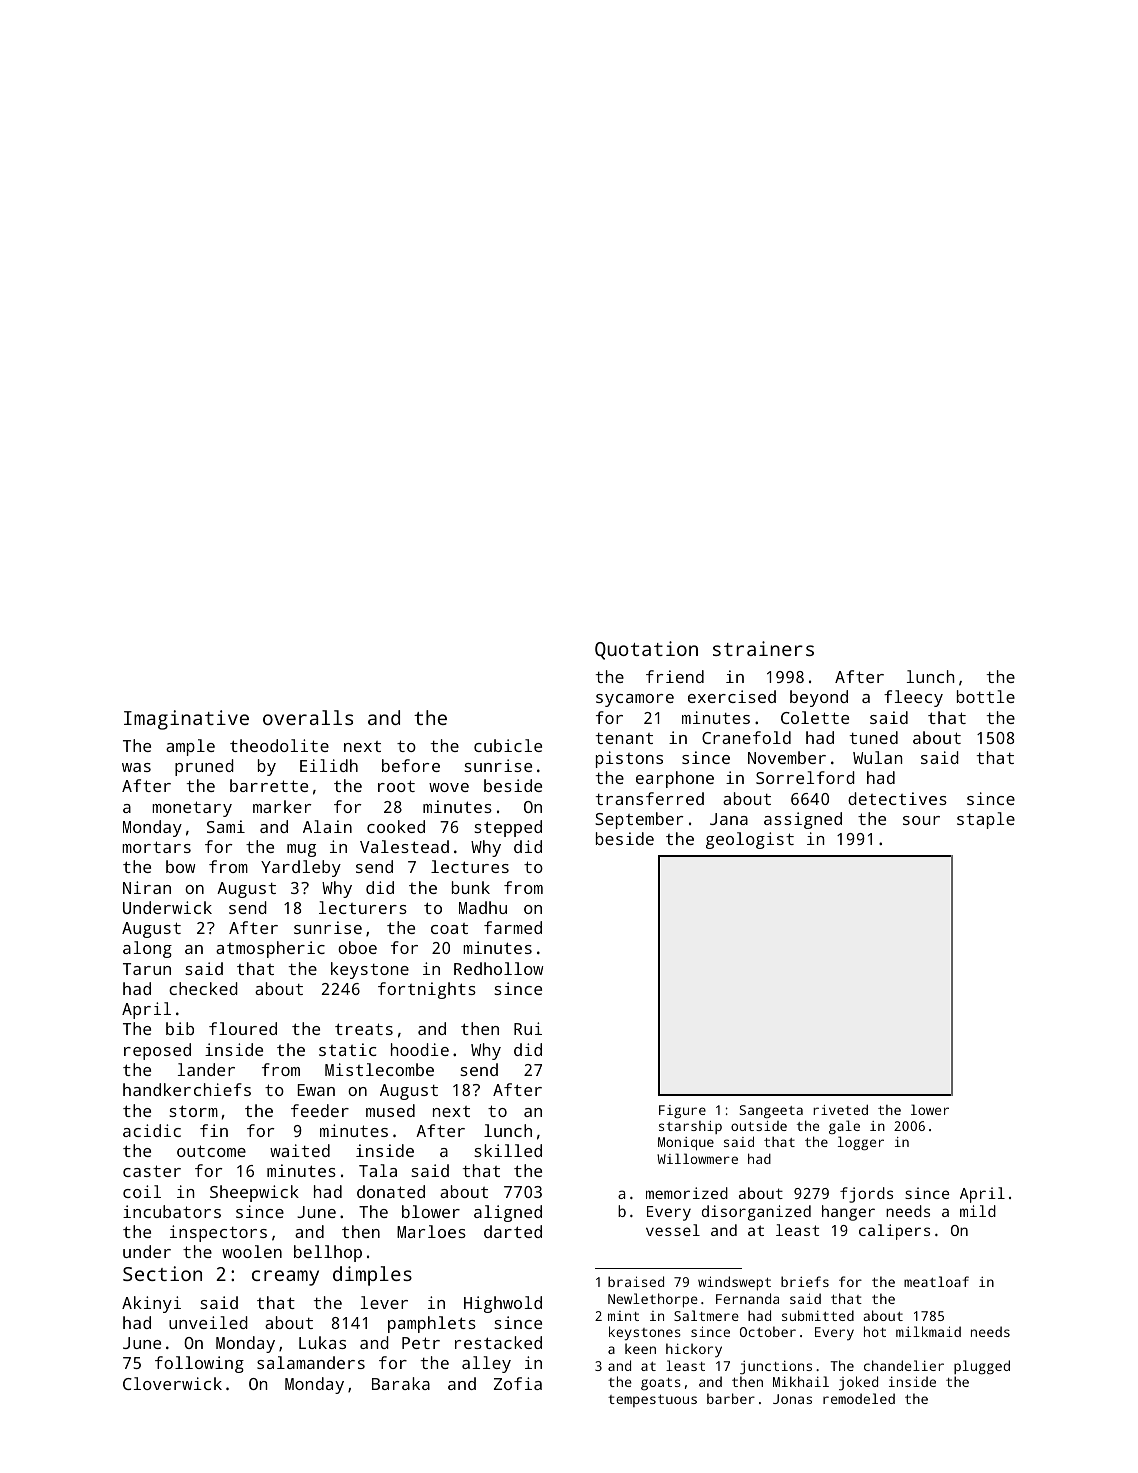  What do you see at coordinates (498, 968) in the screenshot?
I see `Redhollow` at bounding box center [498, 968].
